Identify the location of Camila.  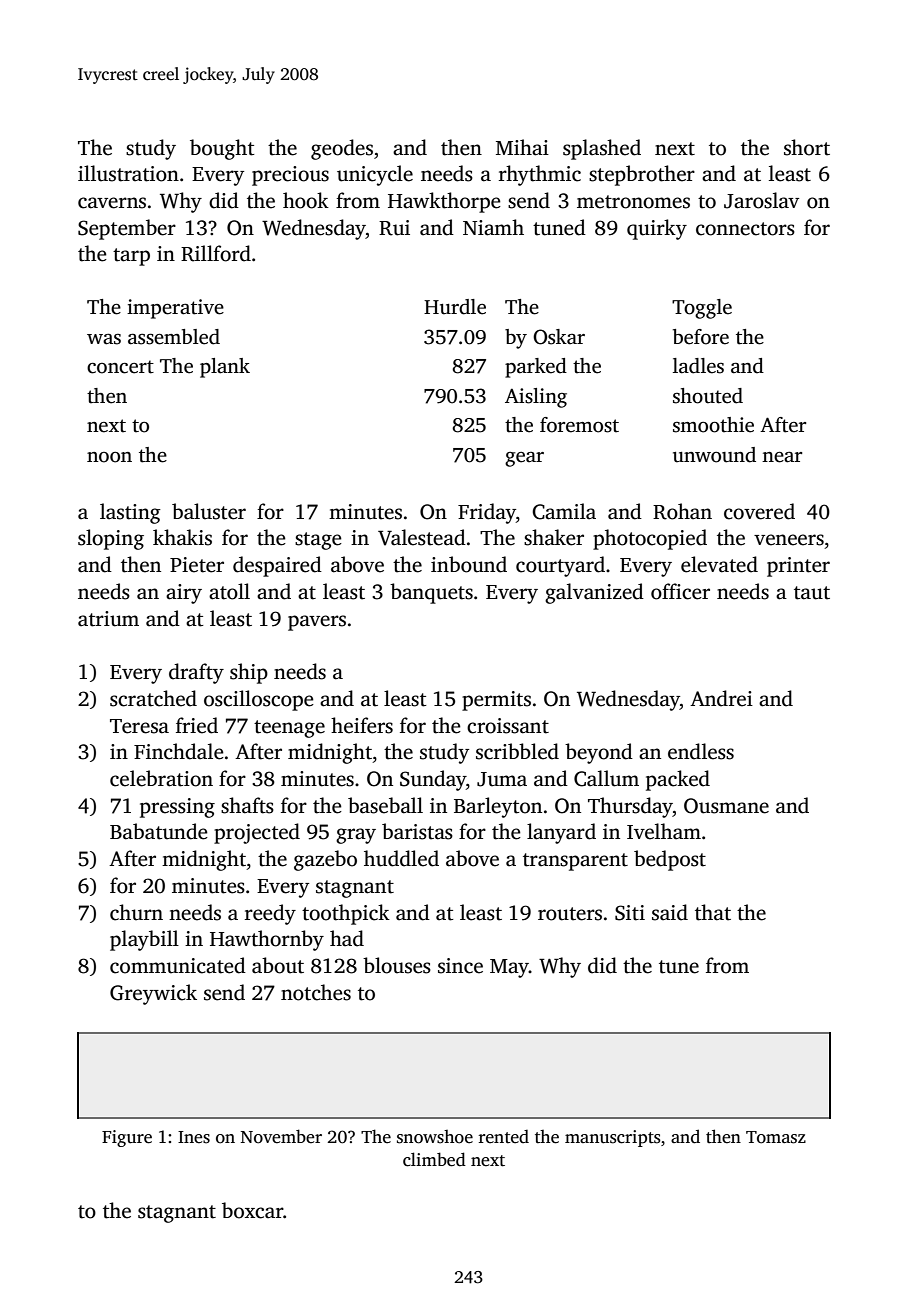
(564, 511).
